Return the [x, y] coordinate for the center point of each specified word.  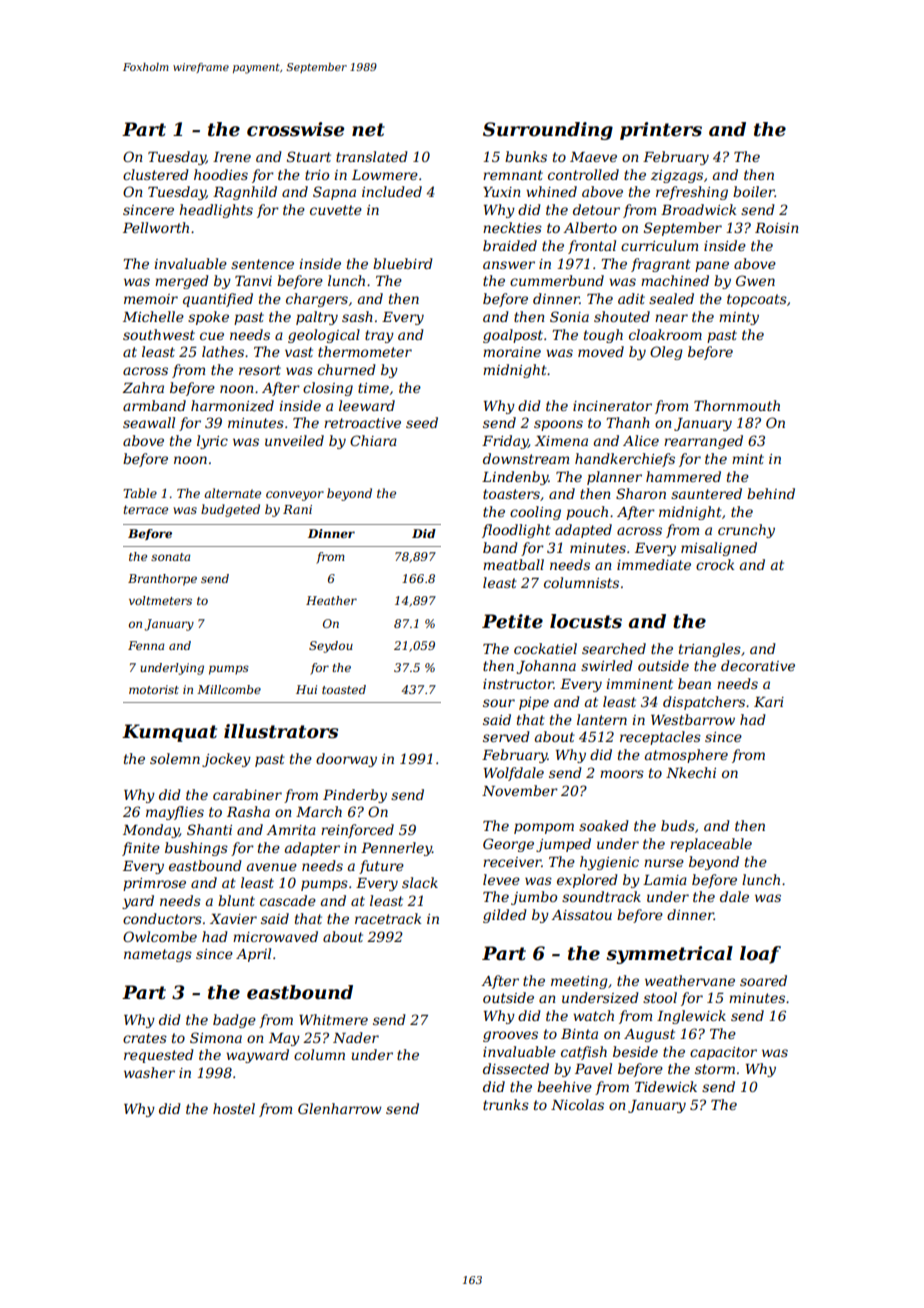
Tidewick [666, 1086]
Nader [356, 1037]
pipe [534, 703]
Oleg [666, 353]
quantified [218, 300]
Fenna [146, 645]
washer [149, 1072]
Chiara [373, 440]
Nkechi [691, 772]
